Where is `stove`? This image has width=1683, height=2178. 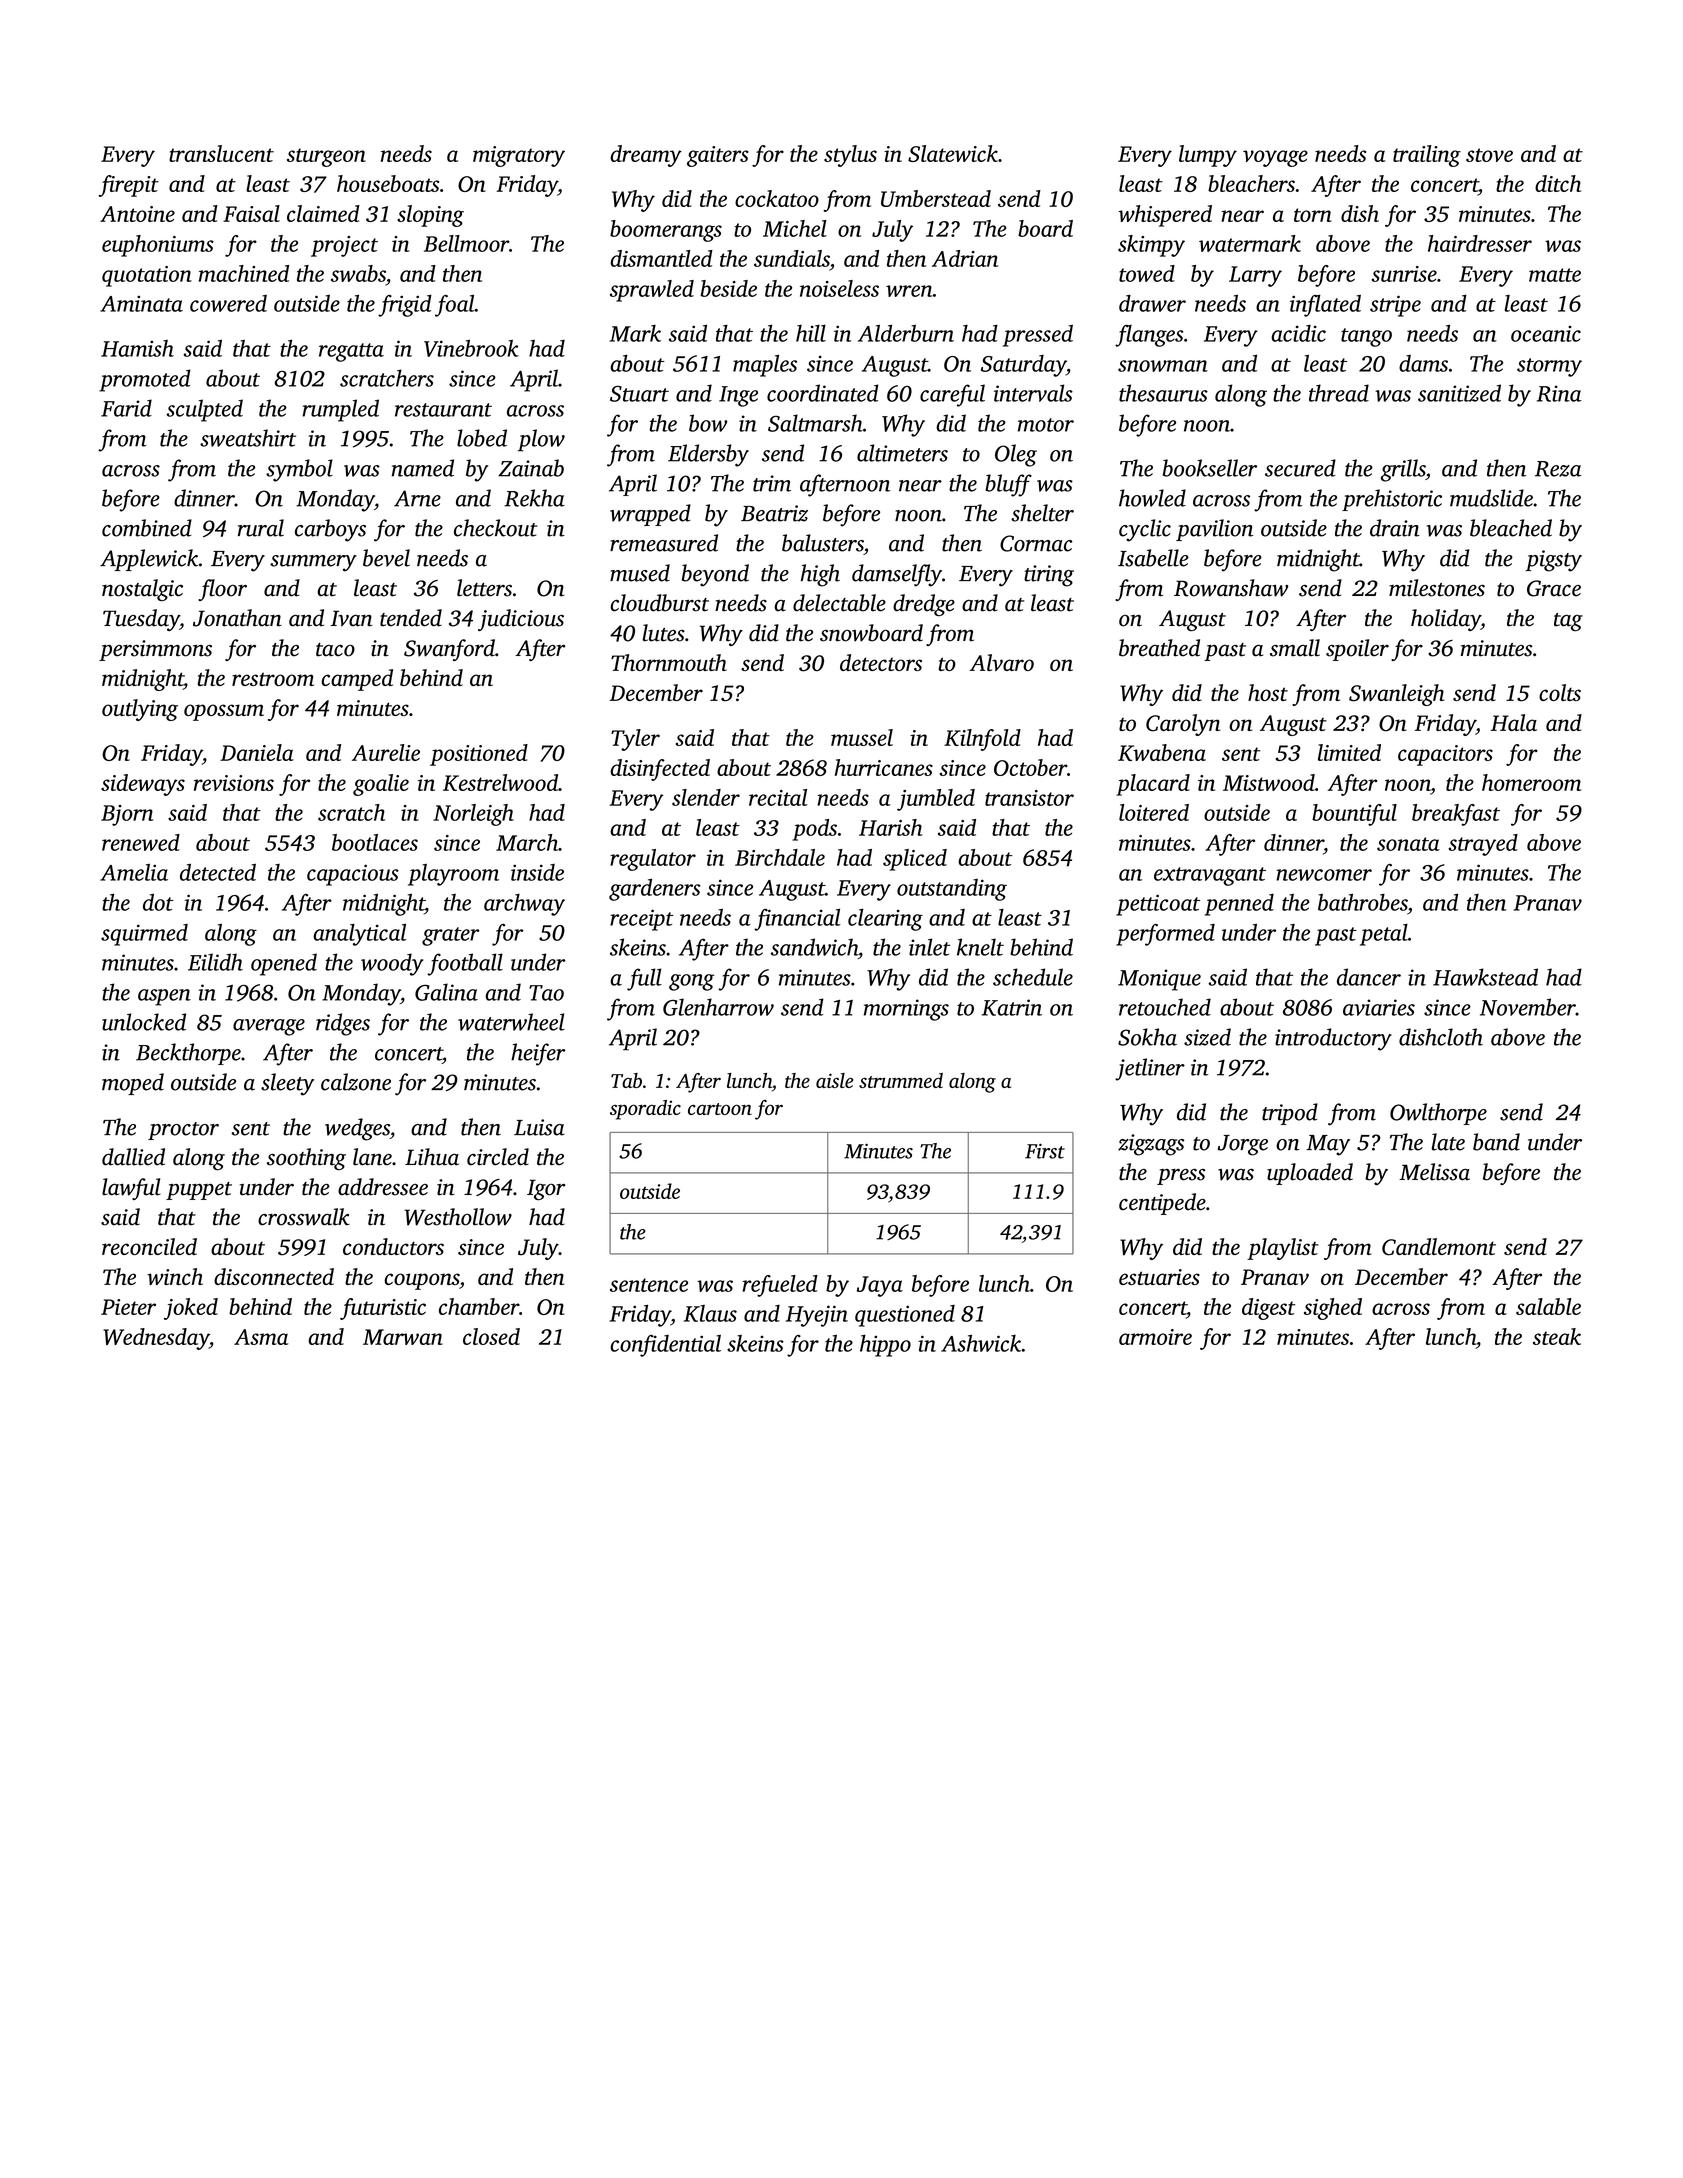 stove is located at coordinates (1489, 155).
